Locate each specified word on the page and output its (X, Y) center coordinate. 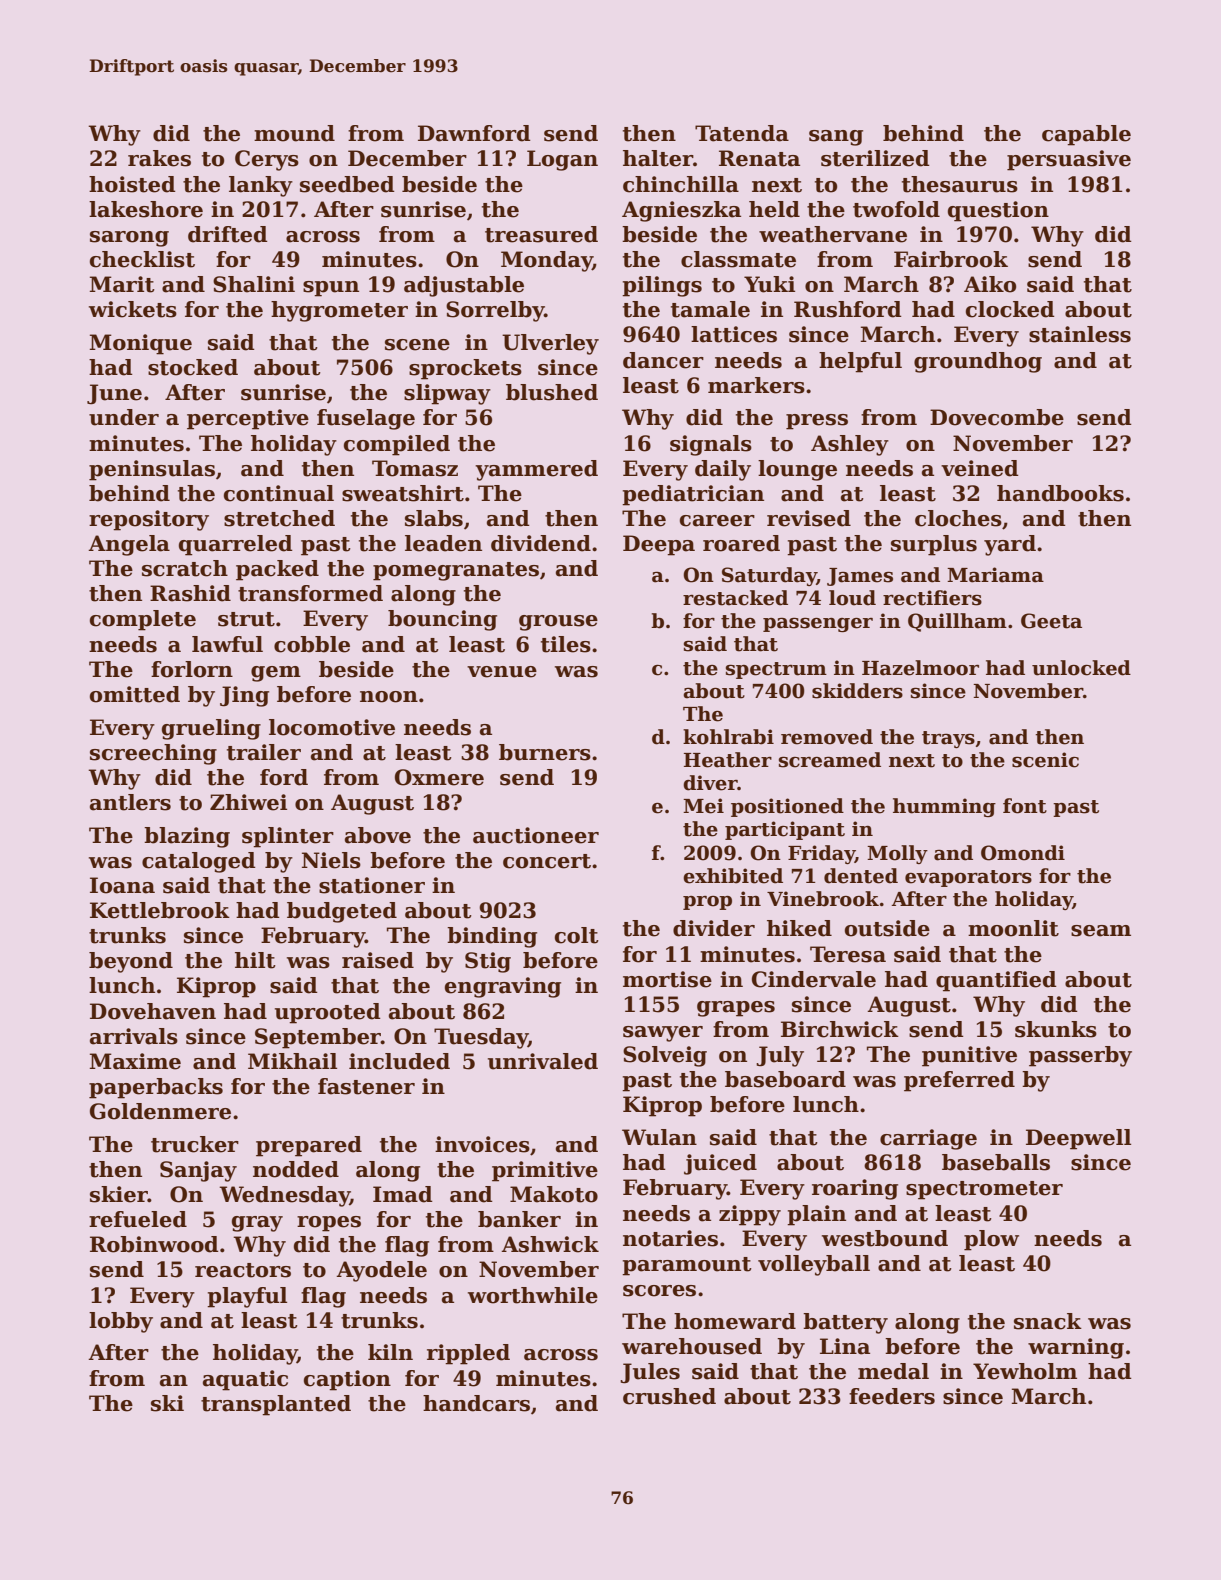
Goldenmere (160, 1111)
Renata (759, 158)
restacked (735, 598)
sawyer (663, 1034)
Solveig (665, 1056)
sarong (129, 239)
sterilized (875, 158)
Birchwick (840, 1029)
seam (1101, 931)
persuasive (1069, 160)
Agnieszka (681, 211)
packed (277, 570)
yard (1010, 545)
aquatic (245, 1380)
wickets (133, 309)
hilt (255, 960)
